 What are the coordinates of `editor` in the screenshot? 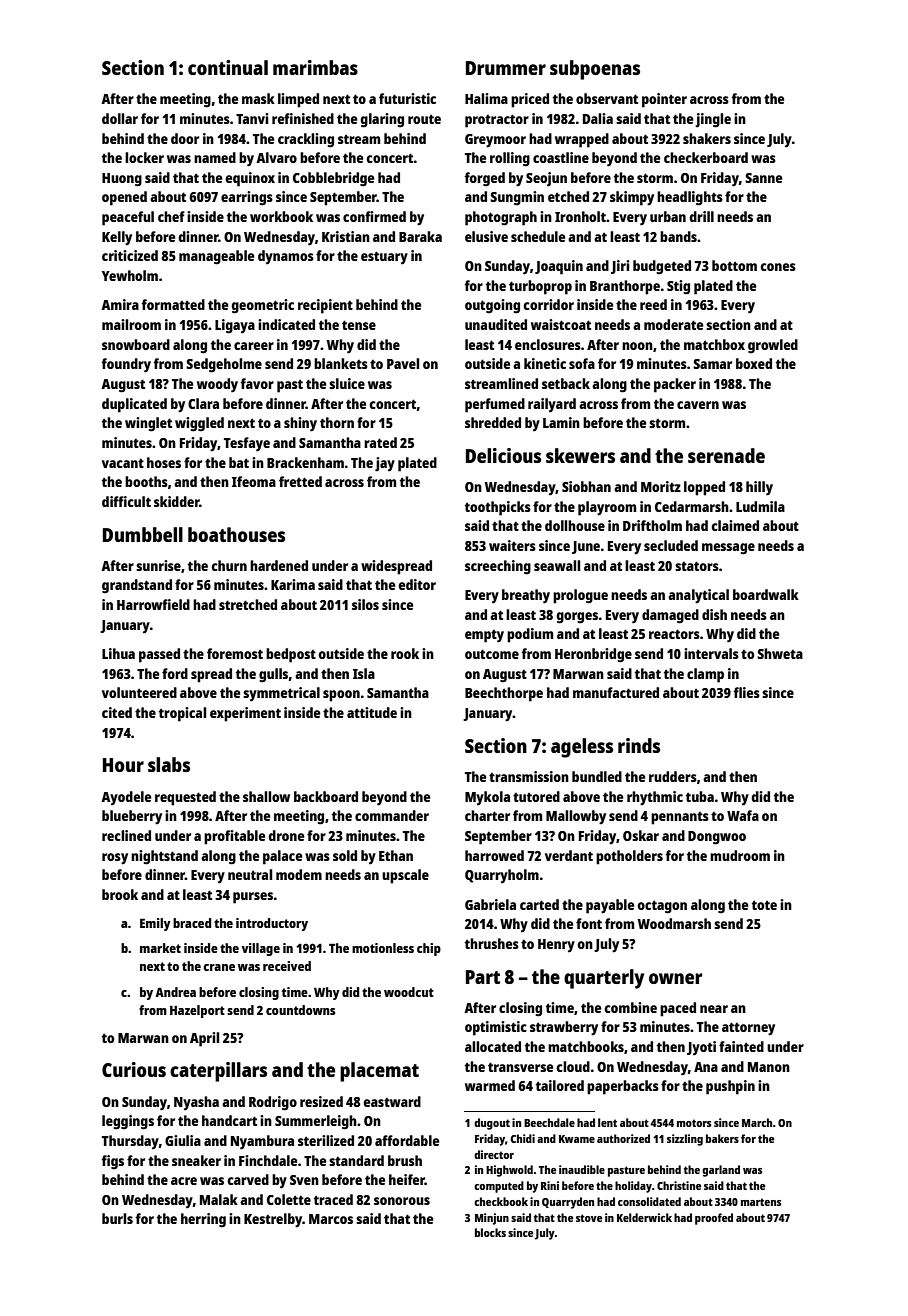 It's located at (417, 584).
